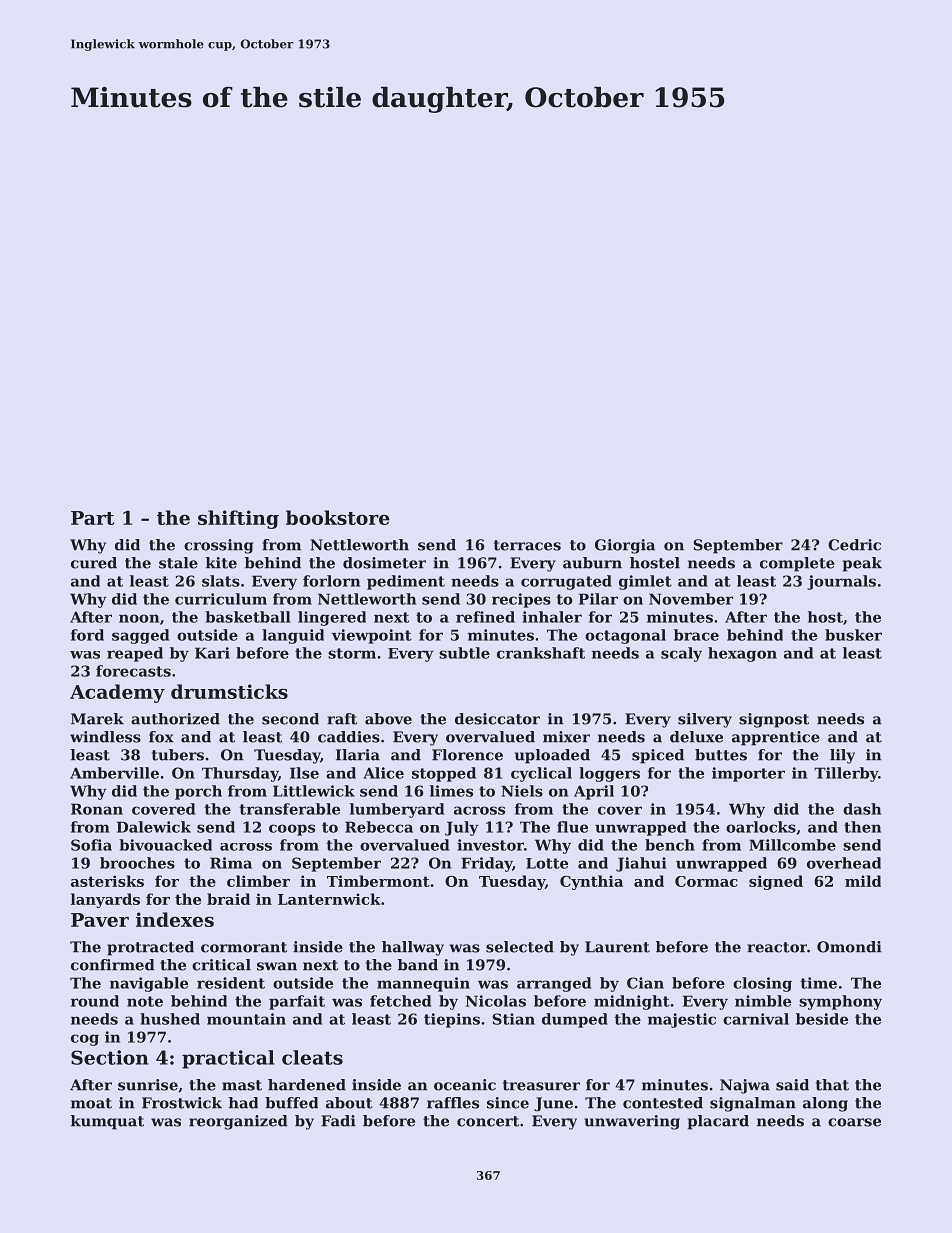  What do you see at coordinates (242, 1085) in the page?
I see `mast` at bounding box center [242, 1085].
